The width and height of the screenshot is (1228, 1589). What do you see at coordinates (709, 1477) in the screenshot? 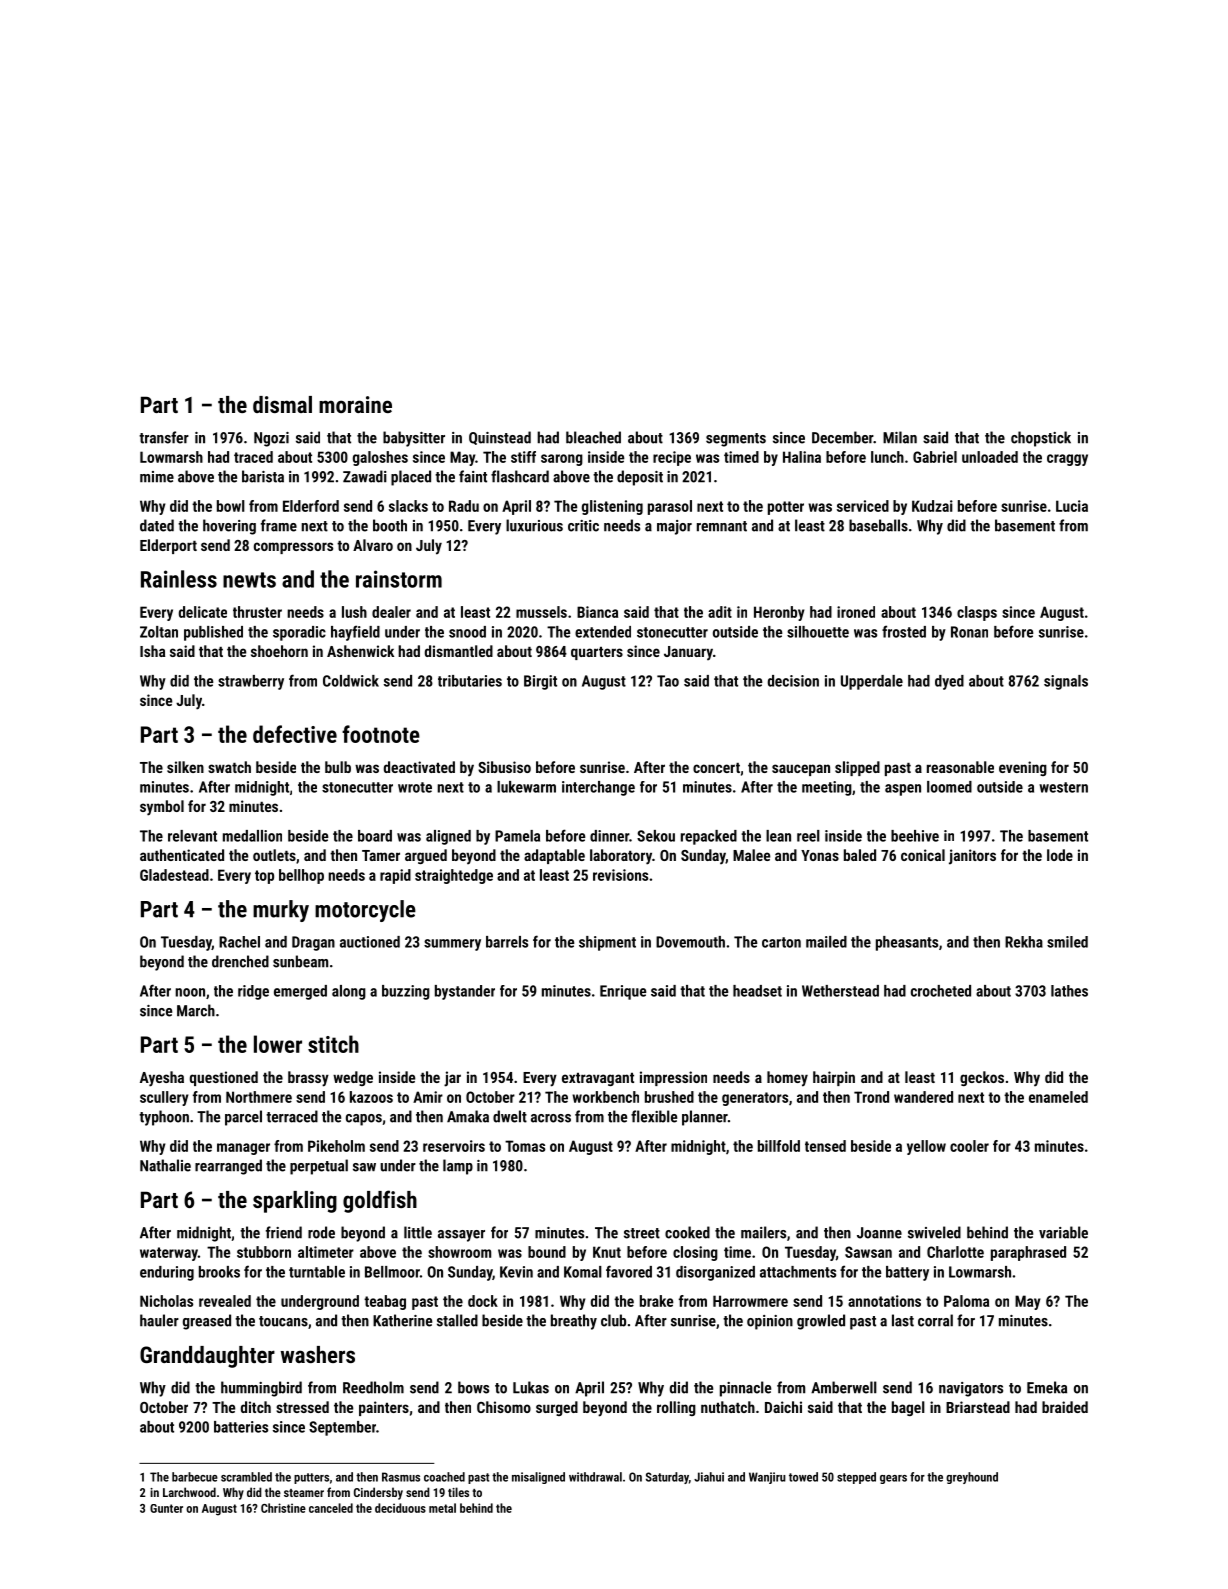
I see `Jiahui` at bounding box center [709, 1477].
